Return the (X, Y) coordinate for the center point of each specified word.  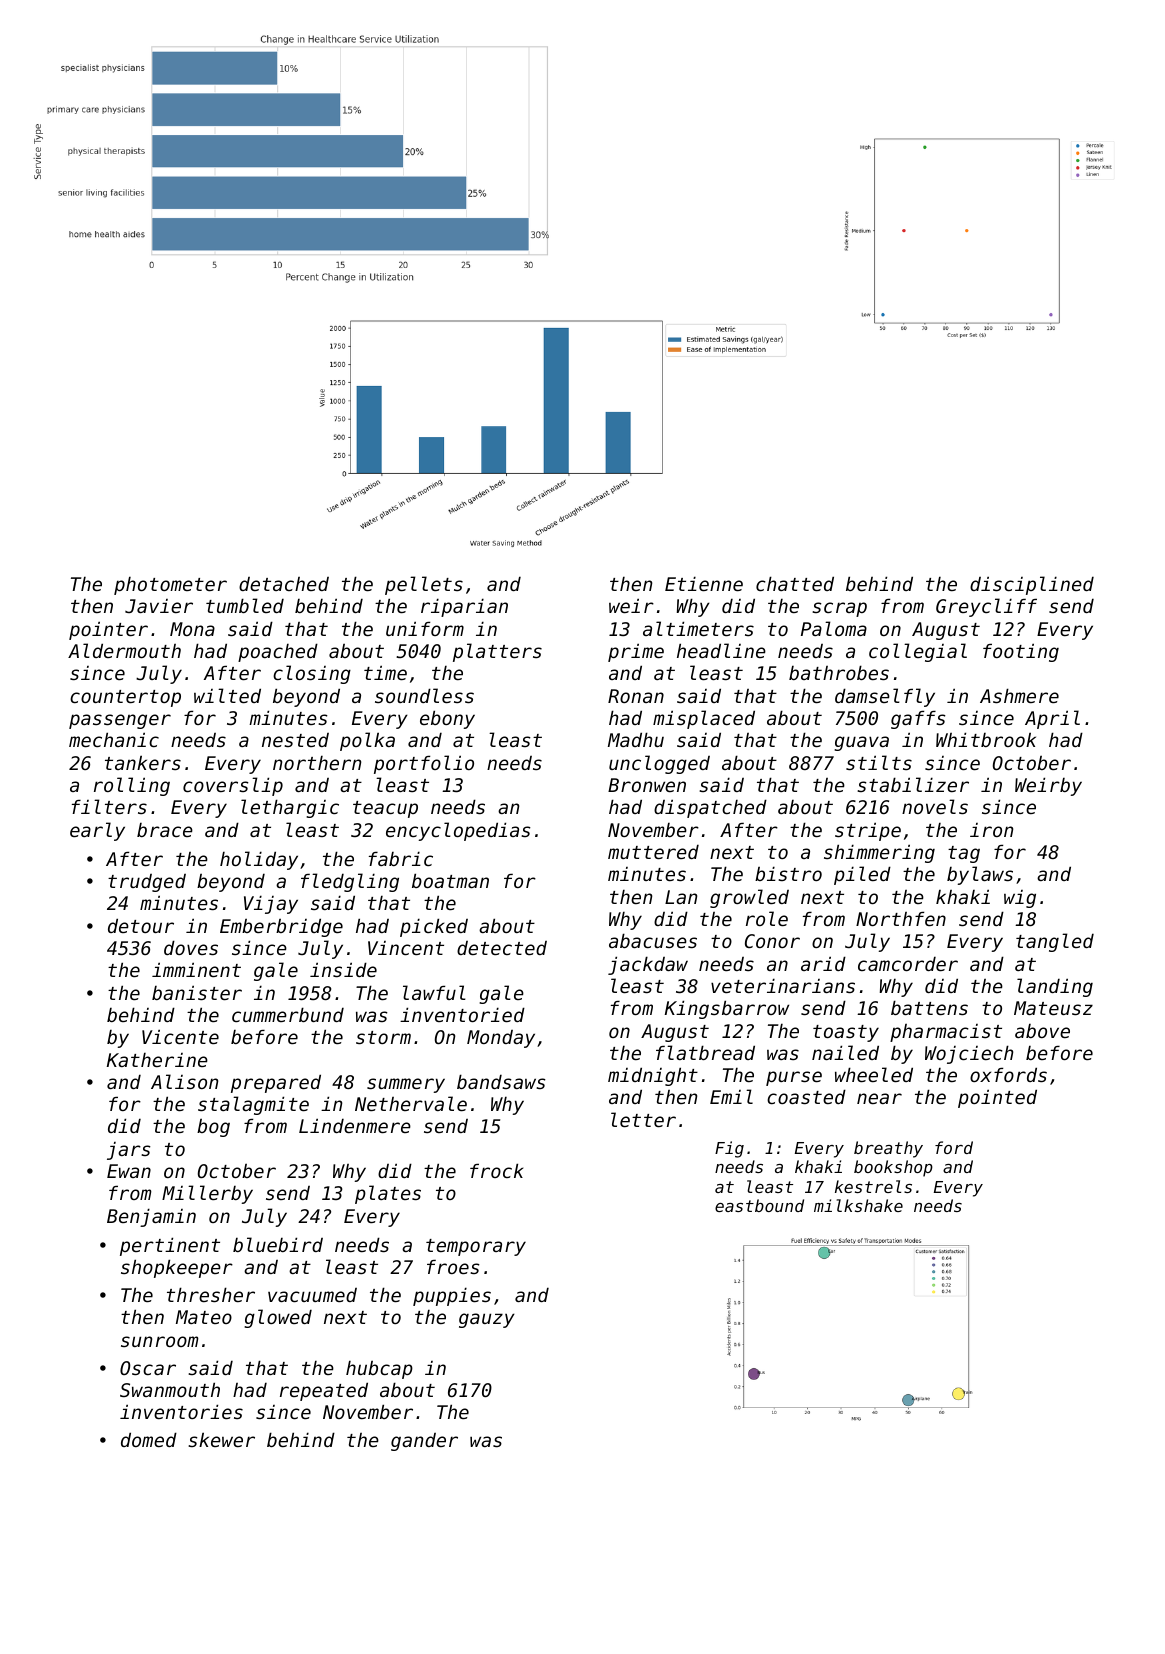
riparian (464, 607)
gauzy (487, 1320)
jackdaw (648, 965)
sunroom (160, 1341)
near (879, 1098)
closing (312, 674)
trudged (147, 883)
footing (1021, 652)
